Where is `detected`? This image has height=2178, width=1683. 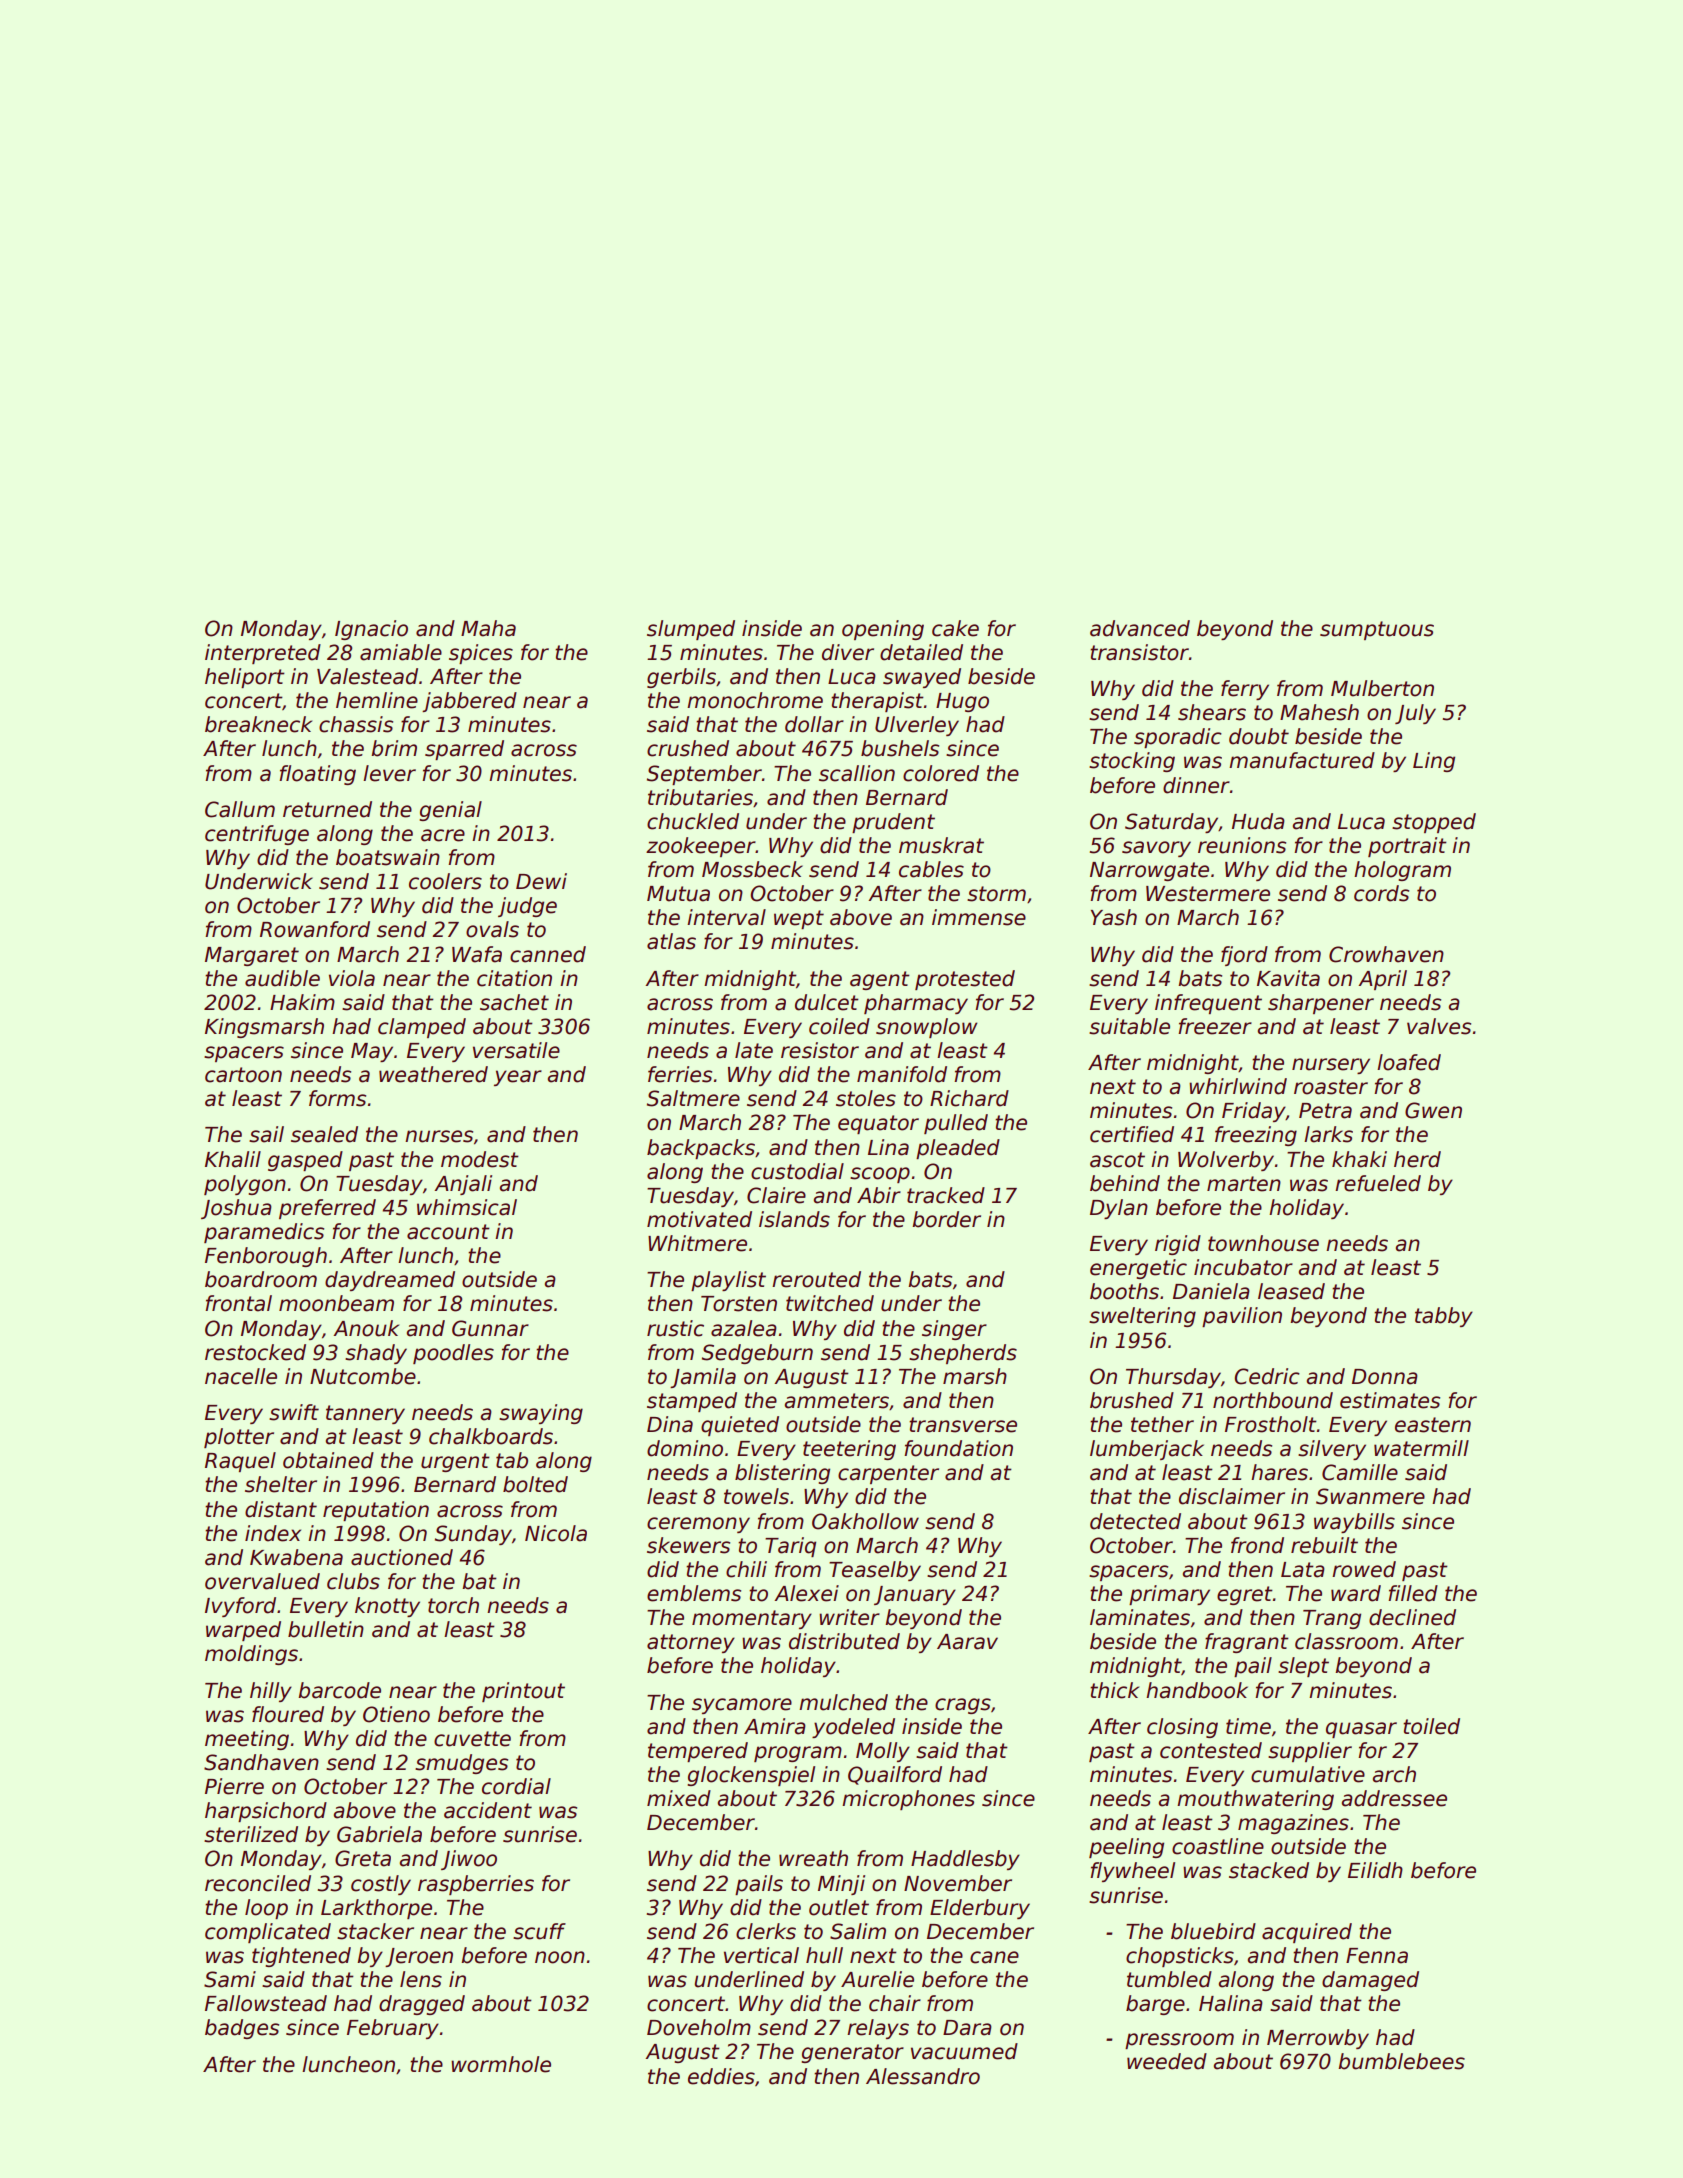 detected is located at coordinates (1135, 1521).
